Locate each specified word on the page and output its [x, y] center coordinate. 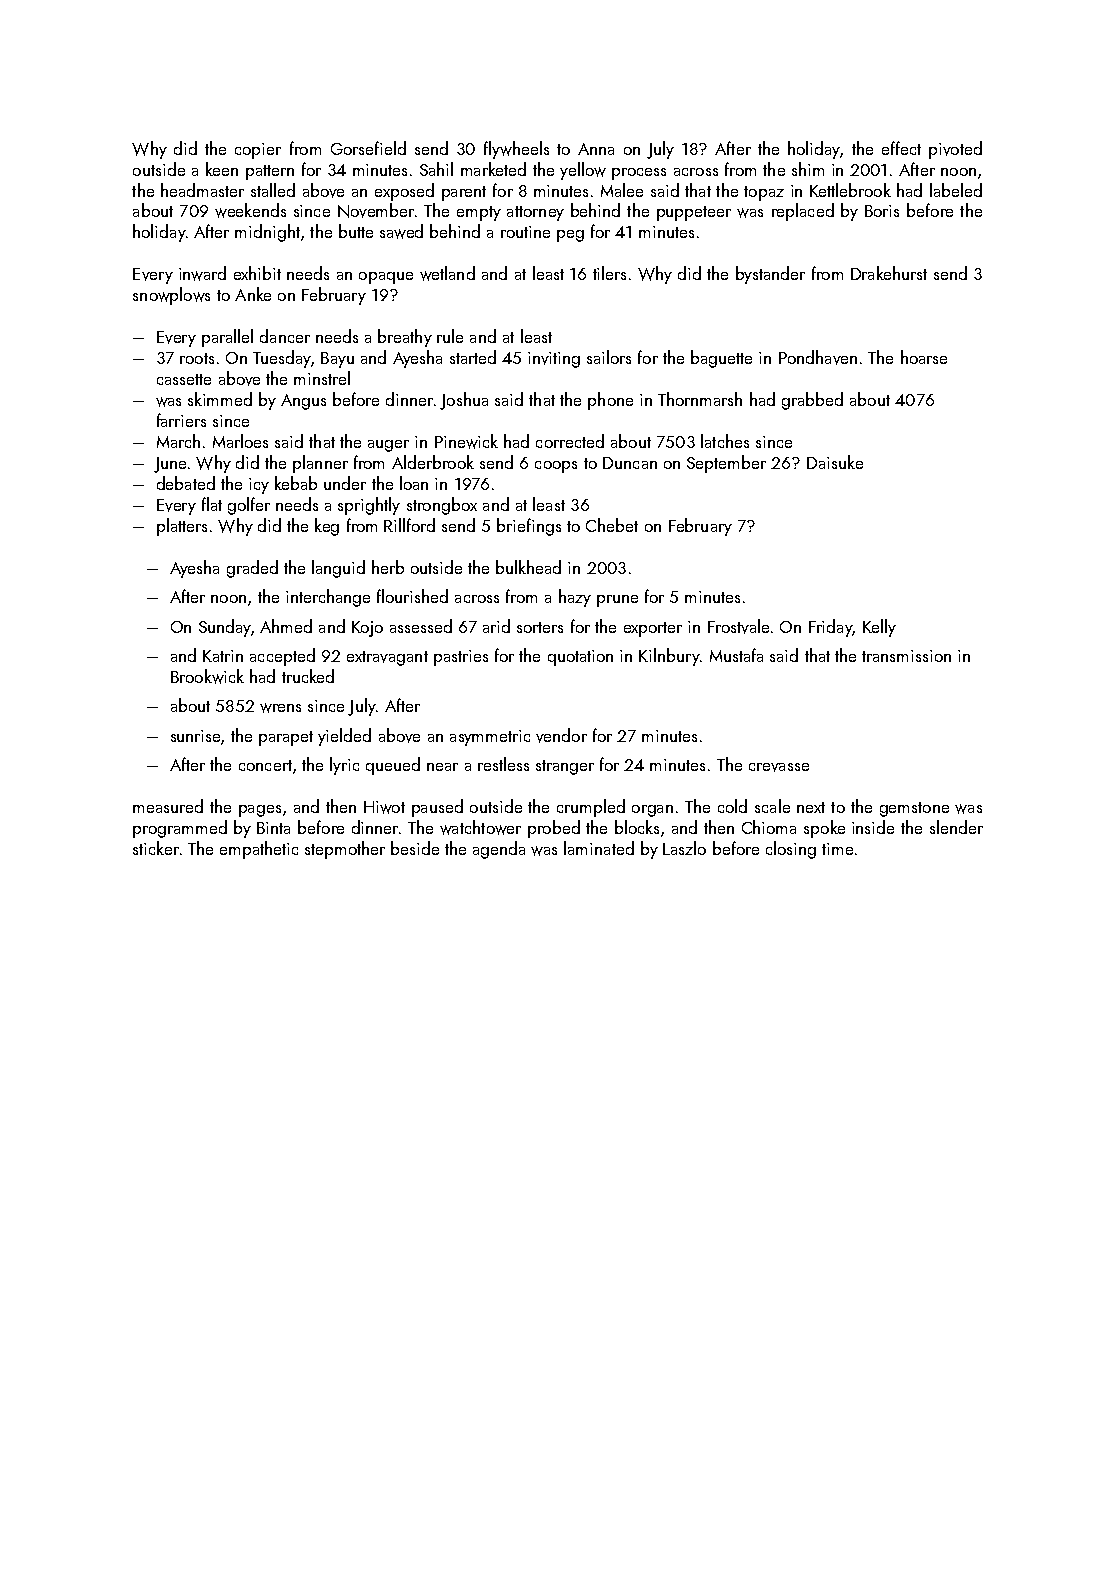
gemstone [914, 809]
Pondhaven [818, 357]
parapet [286, 738]
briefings [529, 527]
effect [901, 148]
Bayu [337, 360]
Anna [596, 149]
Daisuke [835, 462]
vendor [561, 735]
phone [610, 401]
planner [320, 464]
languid [338, 569]
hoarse [924, 357]
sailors [609, 357]
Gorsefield [368, 148]
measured [168, 806]
